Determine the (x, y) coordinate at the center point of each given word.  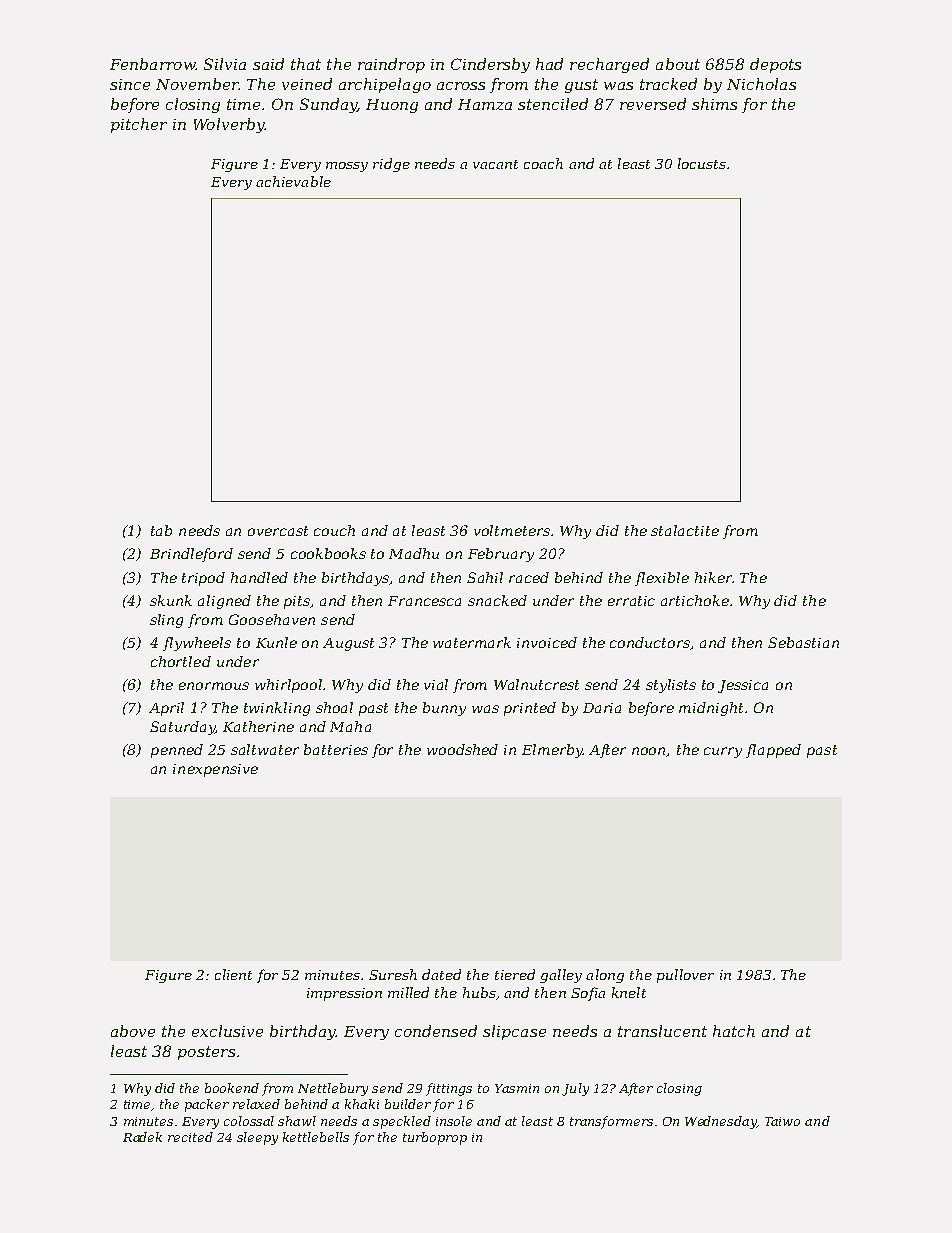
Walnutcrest (536, 684)
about (678, 64)
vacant (495, 164)
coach (543, 163)
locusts (702, 163)
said (268, 64)
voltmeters (513, 530)
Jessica (743, 686)
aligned (224, 602)
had (549, 64)
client (233, 974)
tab (161, 530)
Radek (142, 1137)
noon (649, 752)
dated (441, 974)
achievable (293, 181)
